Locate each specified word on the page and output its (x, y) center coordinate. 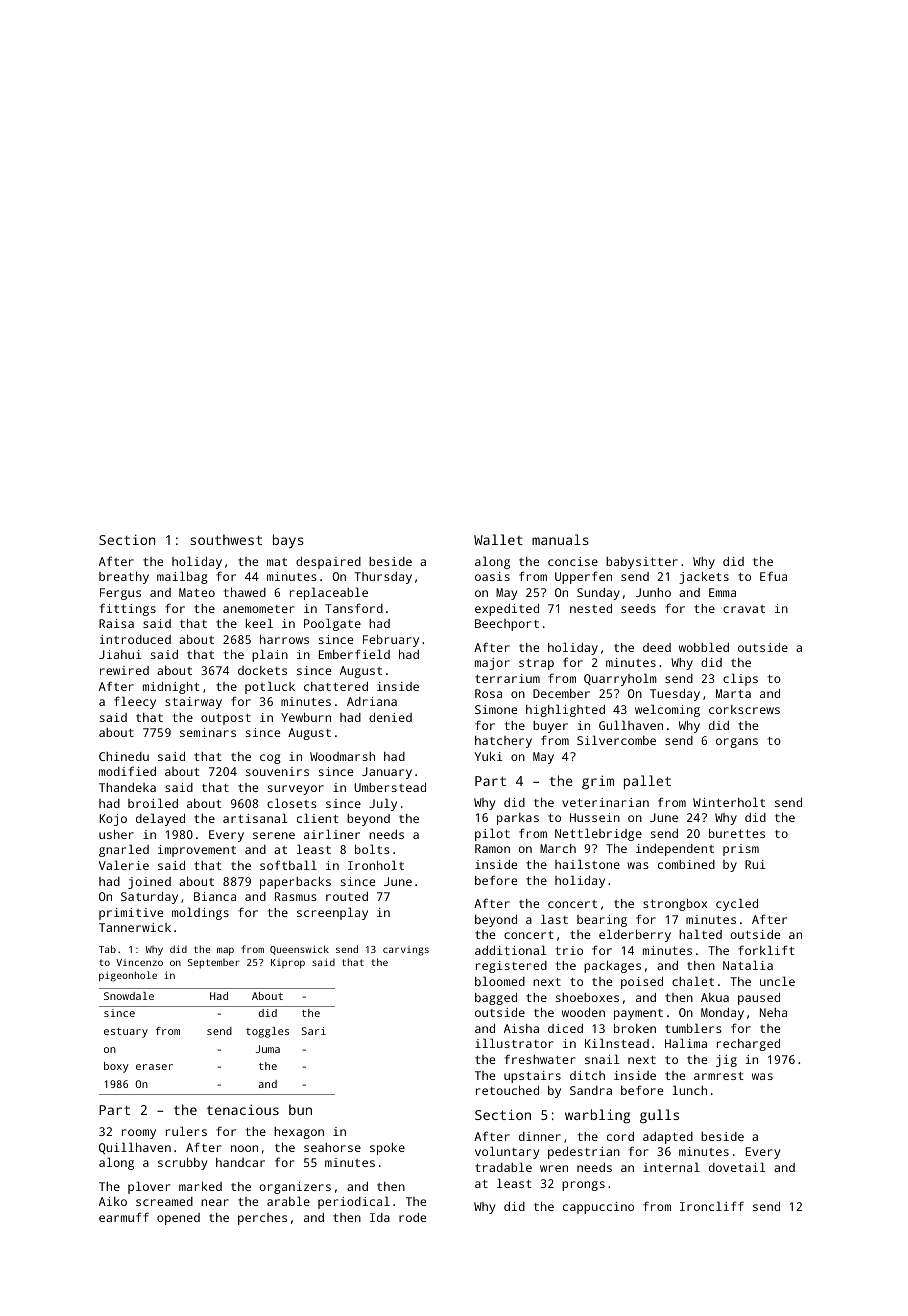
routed (347, 896)
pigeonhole (128, 976)
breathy (124, 577)
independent (675, 850)
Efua (773, 576)
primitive (131, 914)
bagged (496, 998)
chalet (693, 981)
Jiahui (120, 654)
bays (288, 541)
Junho (653, 592)
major (492, 664)
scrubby (182, 1163)
